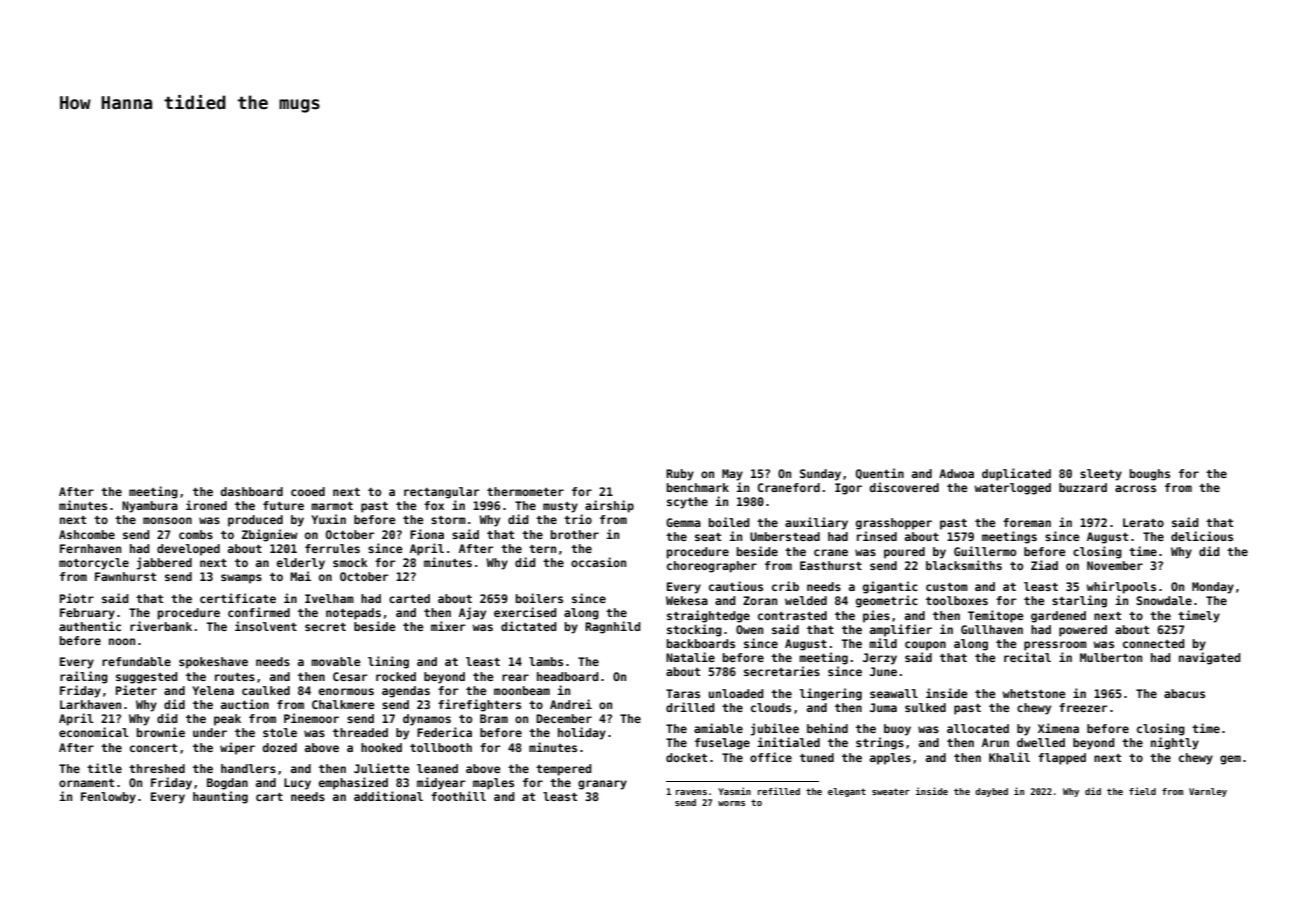  Describe the element at coordinates (904, 553) in the screenshot. I see `poured` at that location.
